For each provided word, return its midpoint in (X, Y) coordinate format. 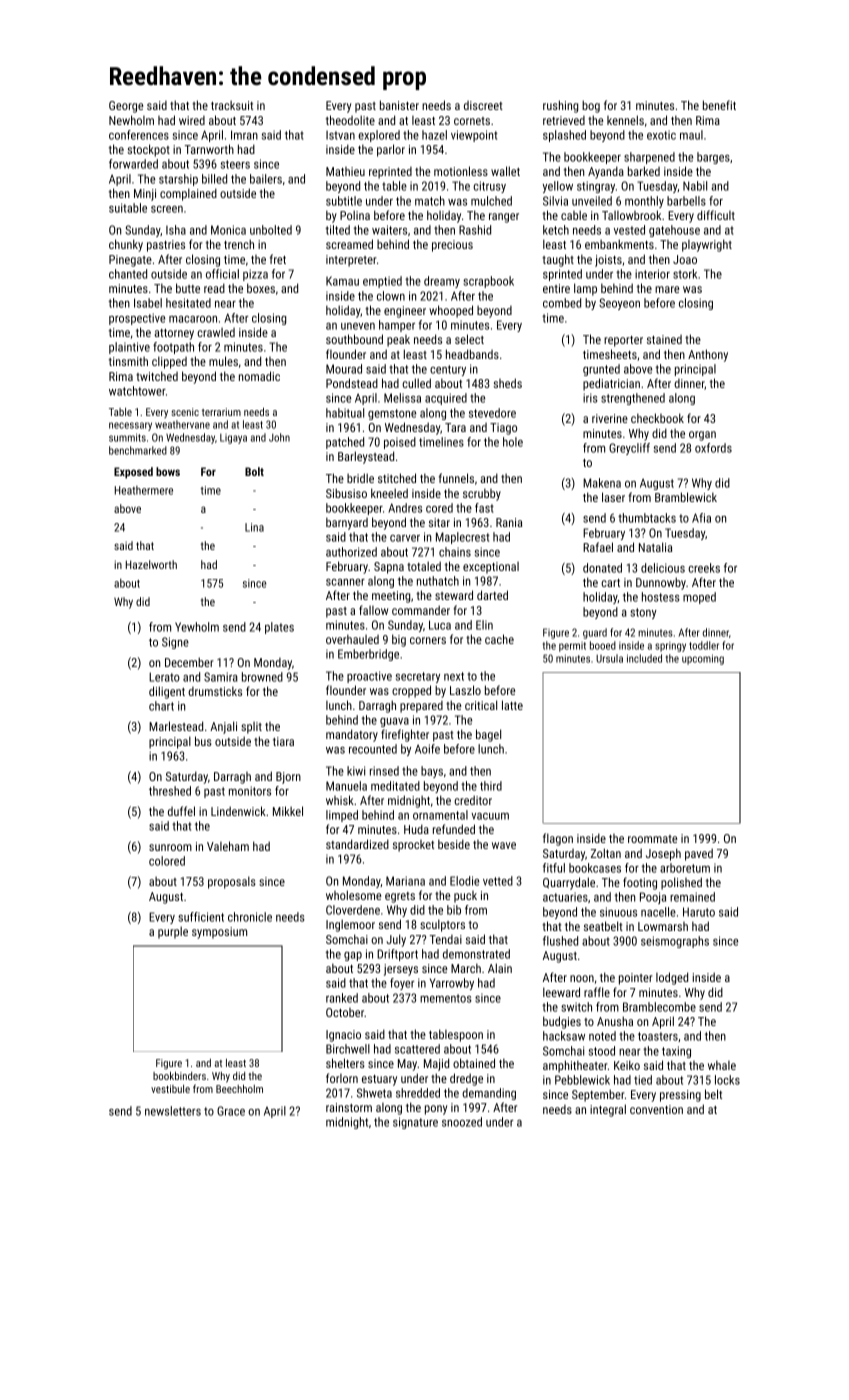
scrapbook (488, 282)
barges (713, 158)
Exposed (133, 473)
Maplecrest (463, 538)
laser (613, 497)
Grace (231, 1111)
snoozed (462, 1122)
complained (188, 194)
